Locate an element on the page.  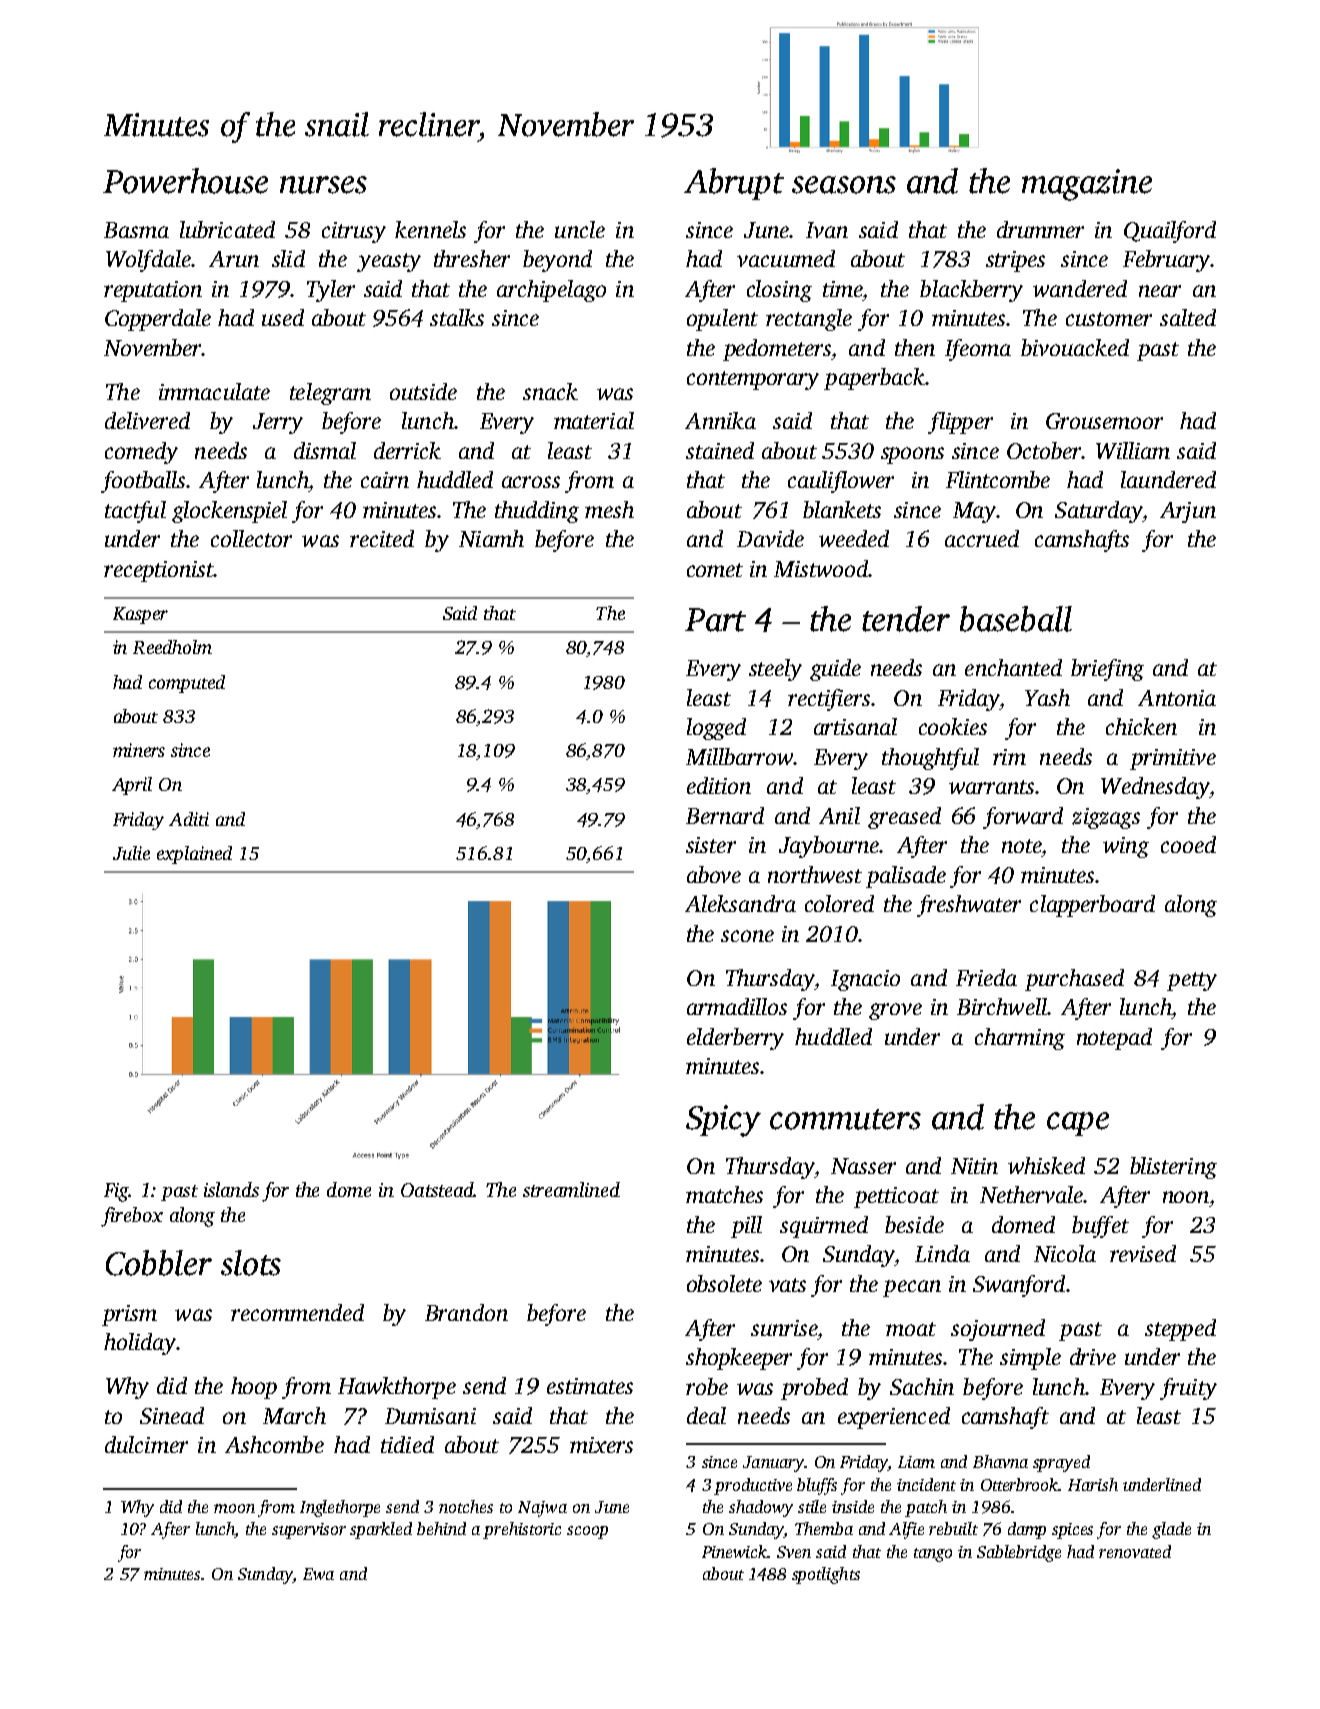
Arjun is located at coordinates (1188, 512).
